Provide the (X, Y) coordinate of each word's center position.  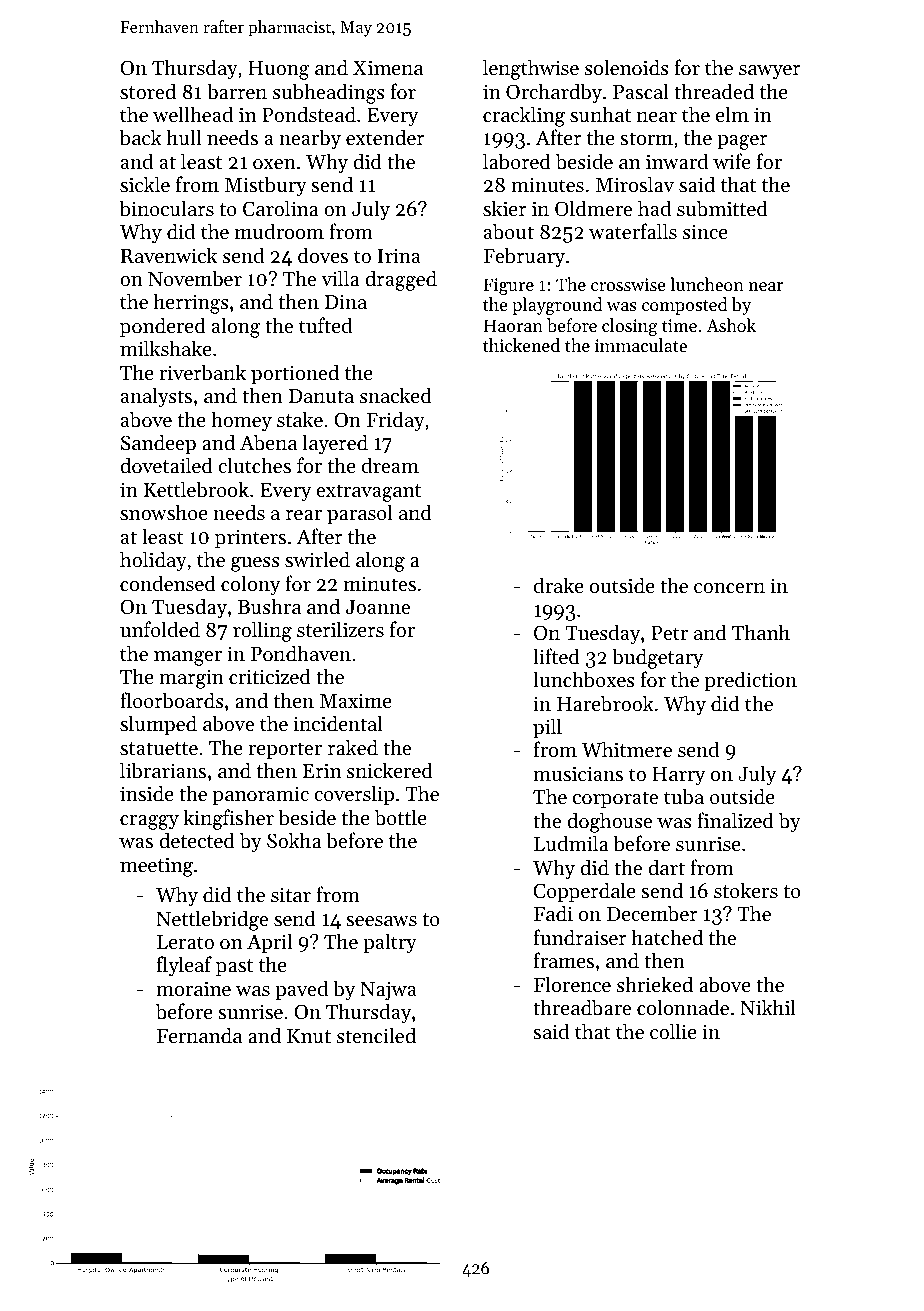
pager (742, 142)
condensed (168, 583)
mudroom (279, 231)
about (509, 231)
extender (385, 137)
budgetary (657, 658)
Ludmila (571, 843)
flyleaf (184, 966)
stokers (746, 890)
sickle (145, 184)
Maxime (356, 701)
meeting (156, 867)
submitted (722, 208)
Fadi (553, 913)
